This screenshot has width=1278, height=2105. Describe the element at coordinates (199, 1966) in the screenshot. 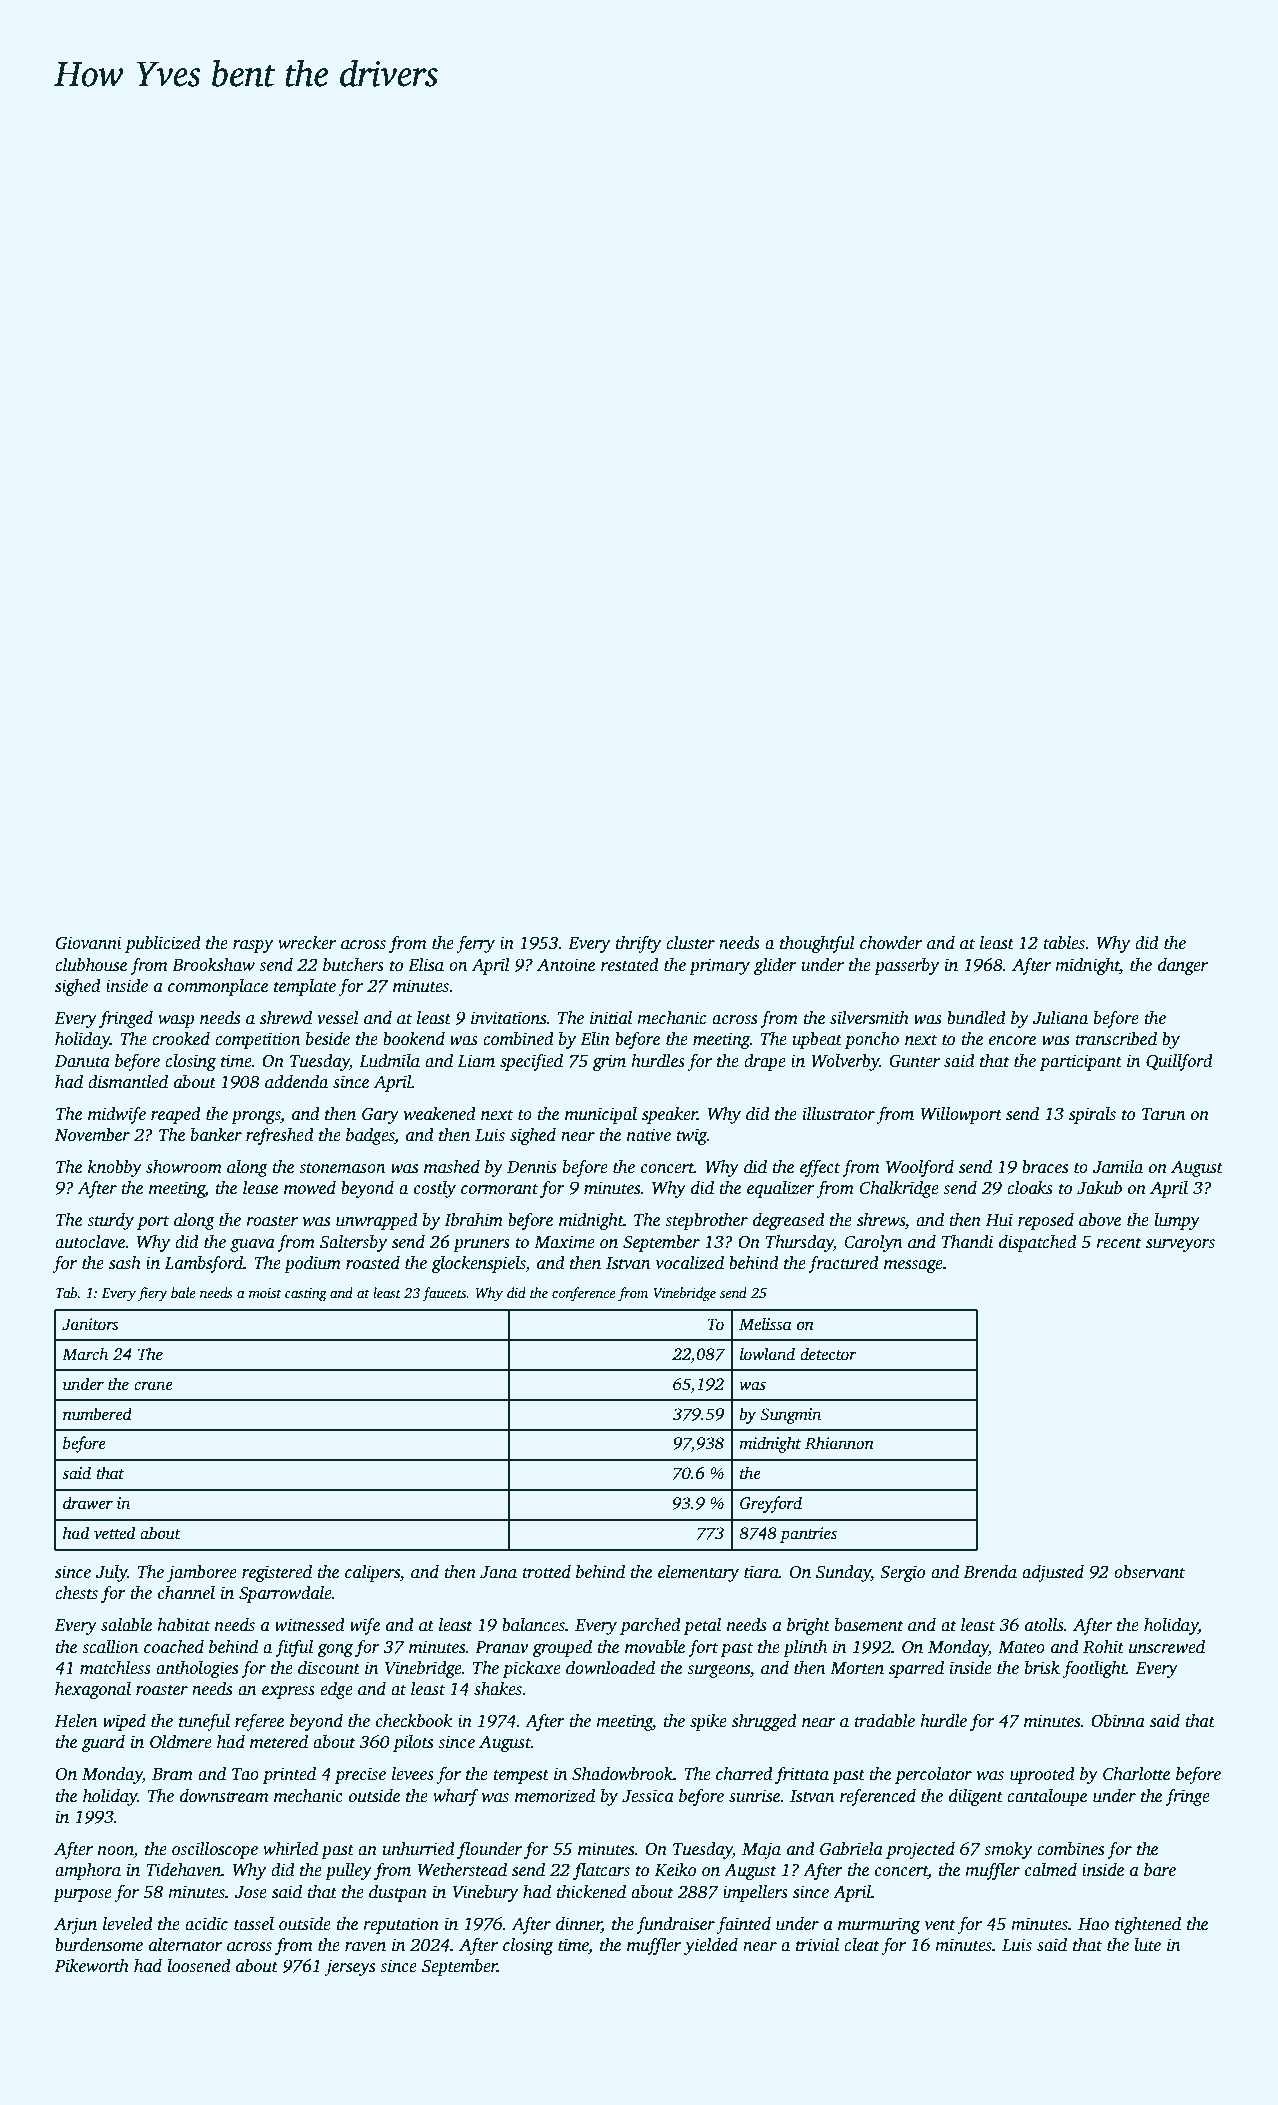

I see `loosened` at that location.
